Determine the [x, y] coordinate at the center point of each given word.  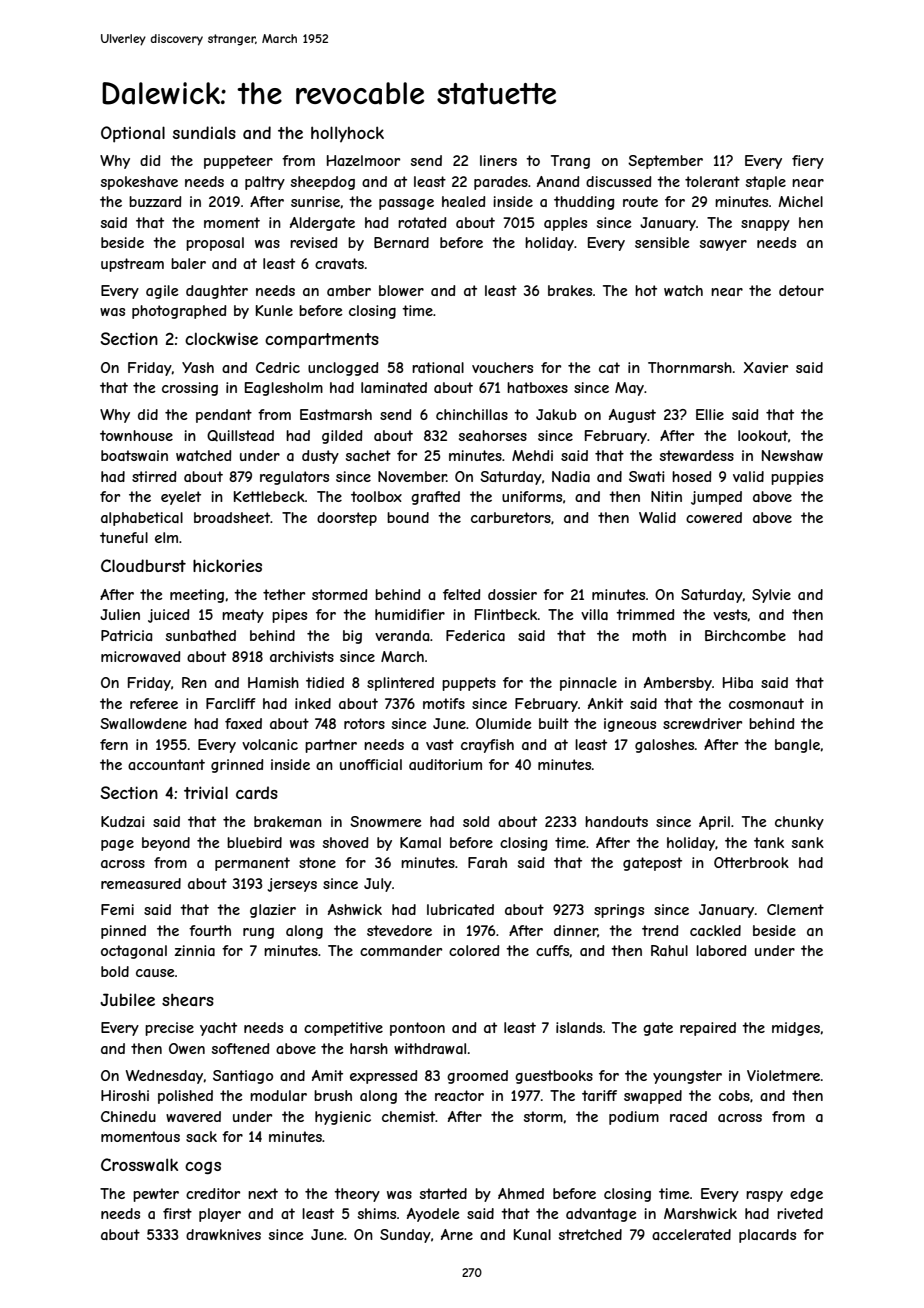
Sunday [405, 1236]
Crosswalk [139, 1164]
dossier [512, 594]
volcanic [270, 744]
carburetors [511, 517]
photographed [179, 312]
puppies [797, 478]
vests [730, 614]
